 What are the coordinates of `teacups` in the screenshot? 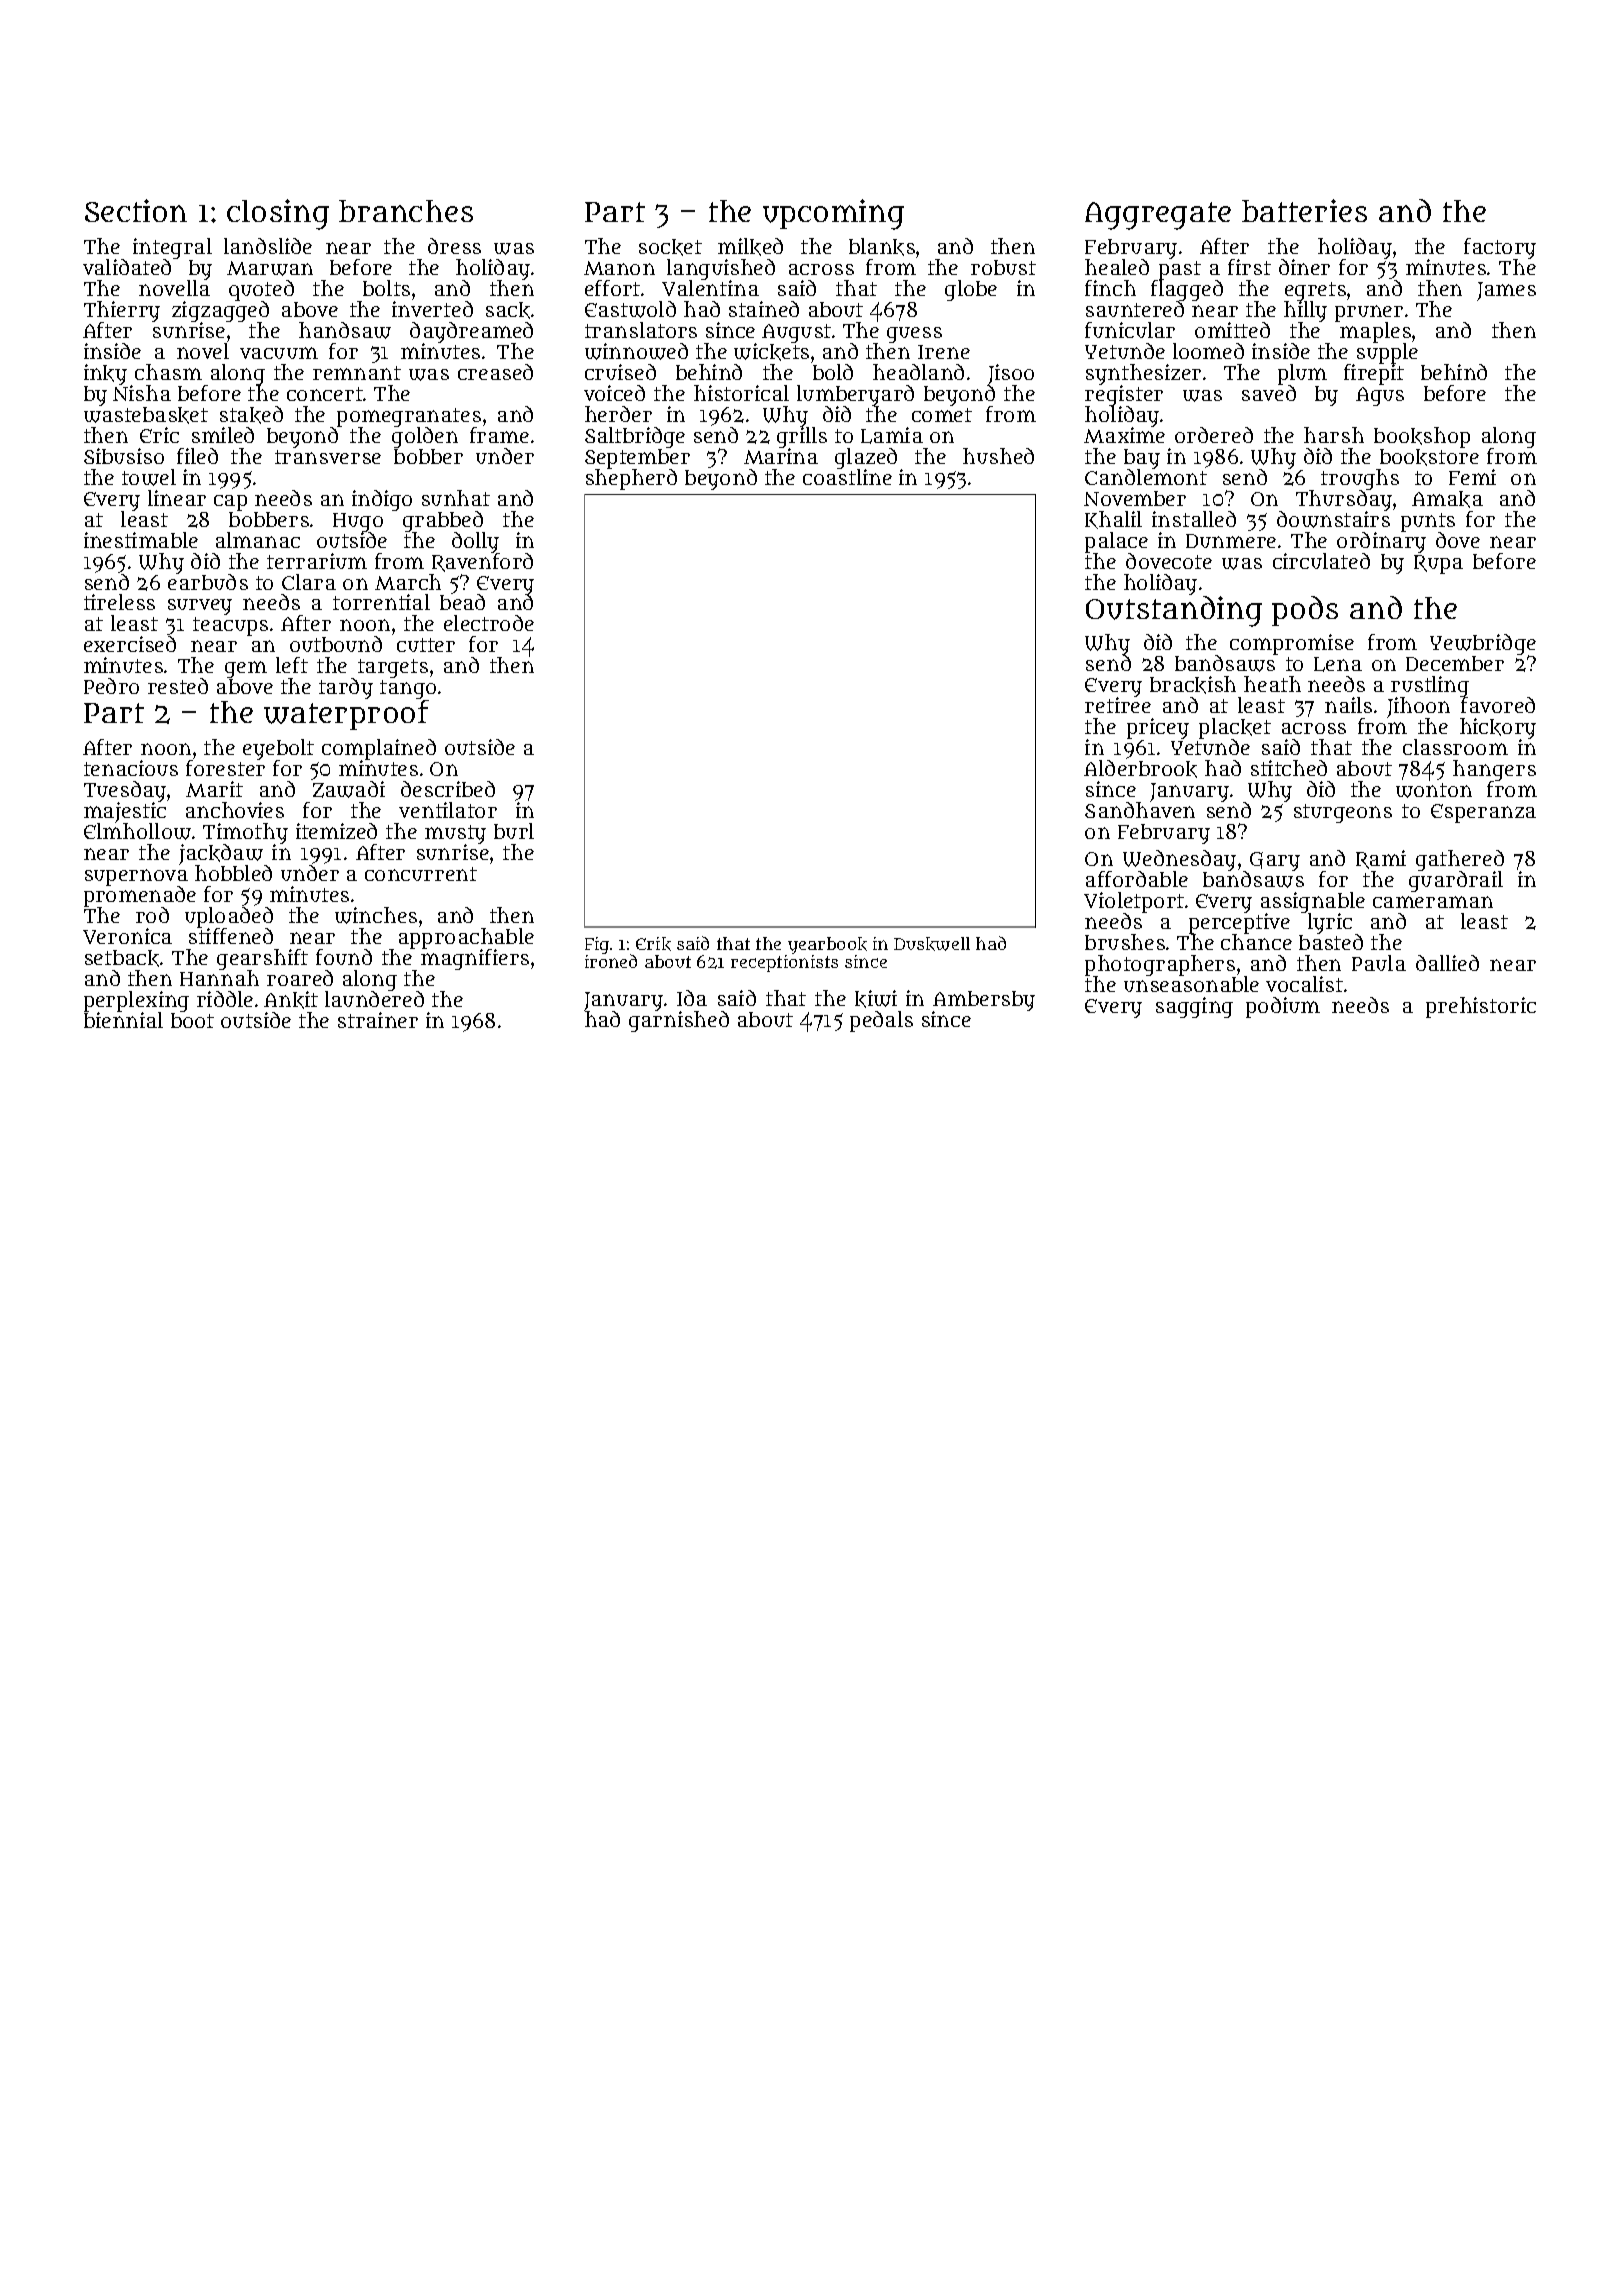 It's located at (230, 626).
